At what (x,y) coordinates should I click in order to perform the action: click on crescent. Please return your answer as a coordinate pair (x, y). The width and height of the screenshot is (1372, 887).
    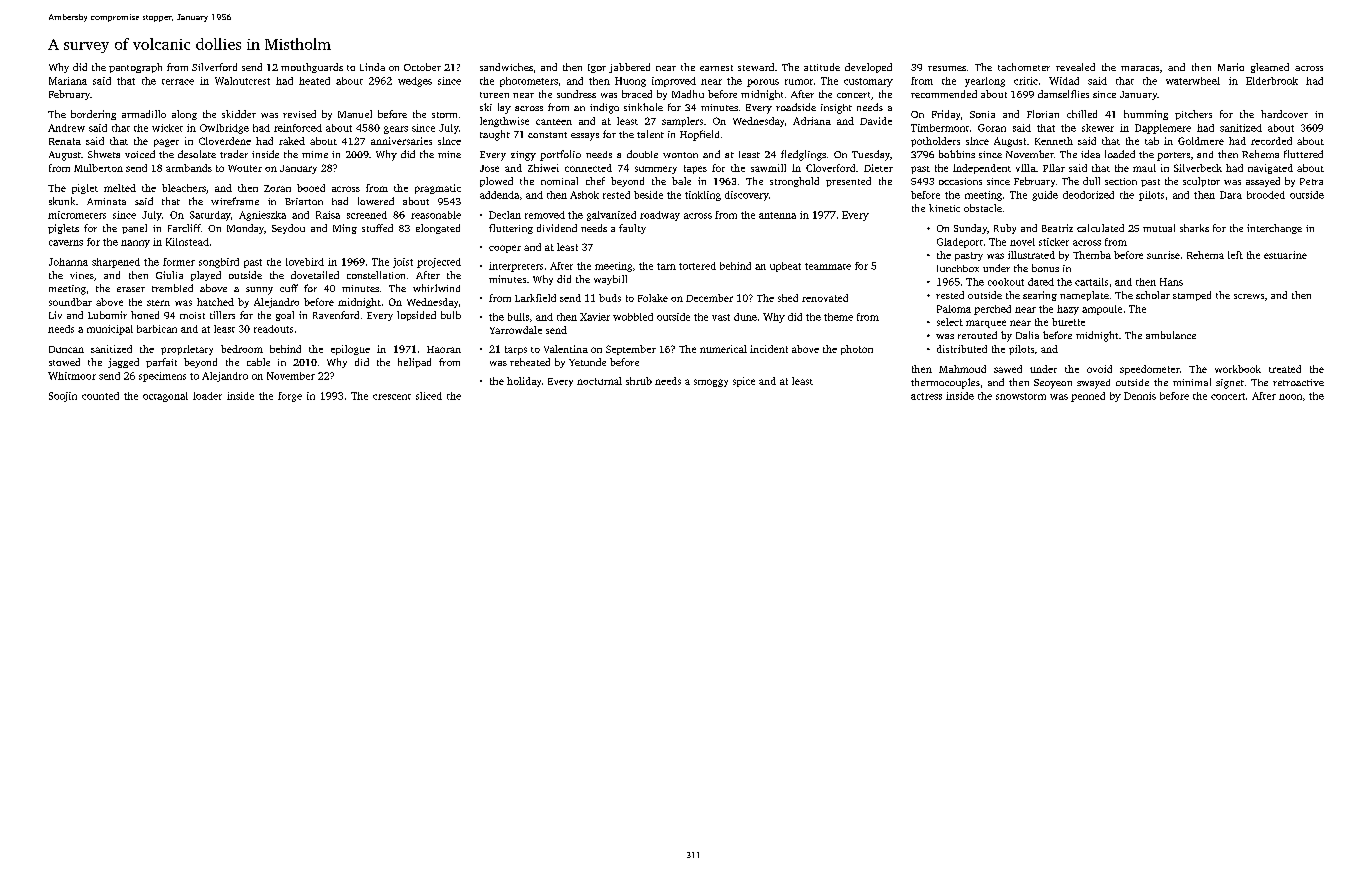
    Looking at the image, I should click on (392, 397).
